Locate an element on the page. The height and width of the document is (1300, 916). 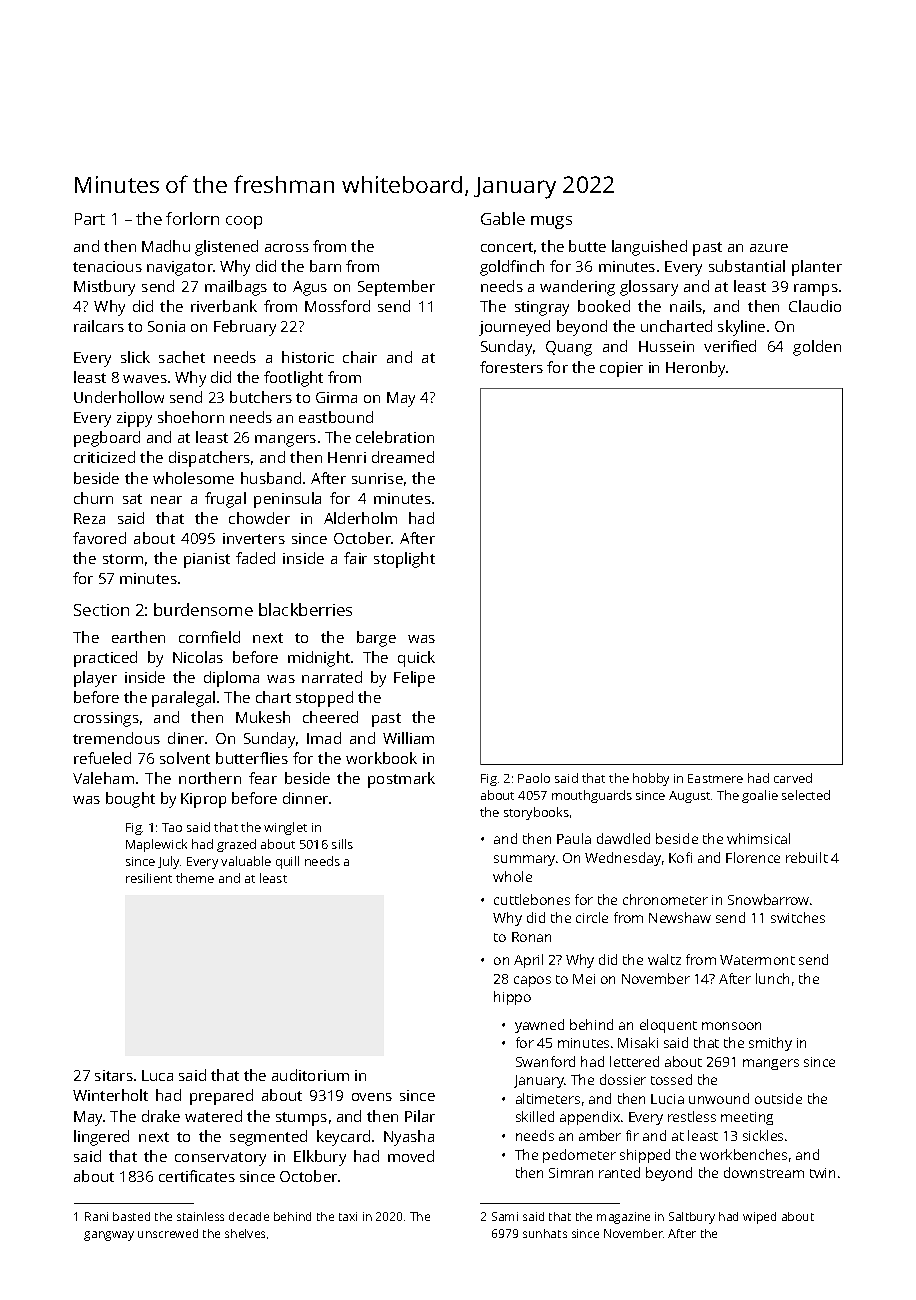
golden is located at coordinates (817, 348).
